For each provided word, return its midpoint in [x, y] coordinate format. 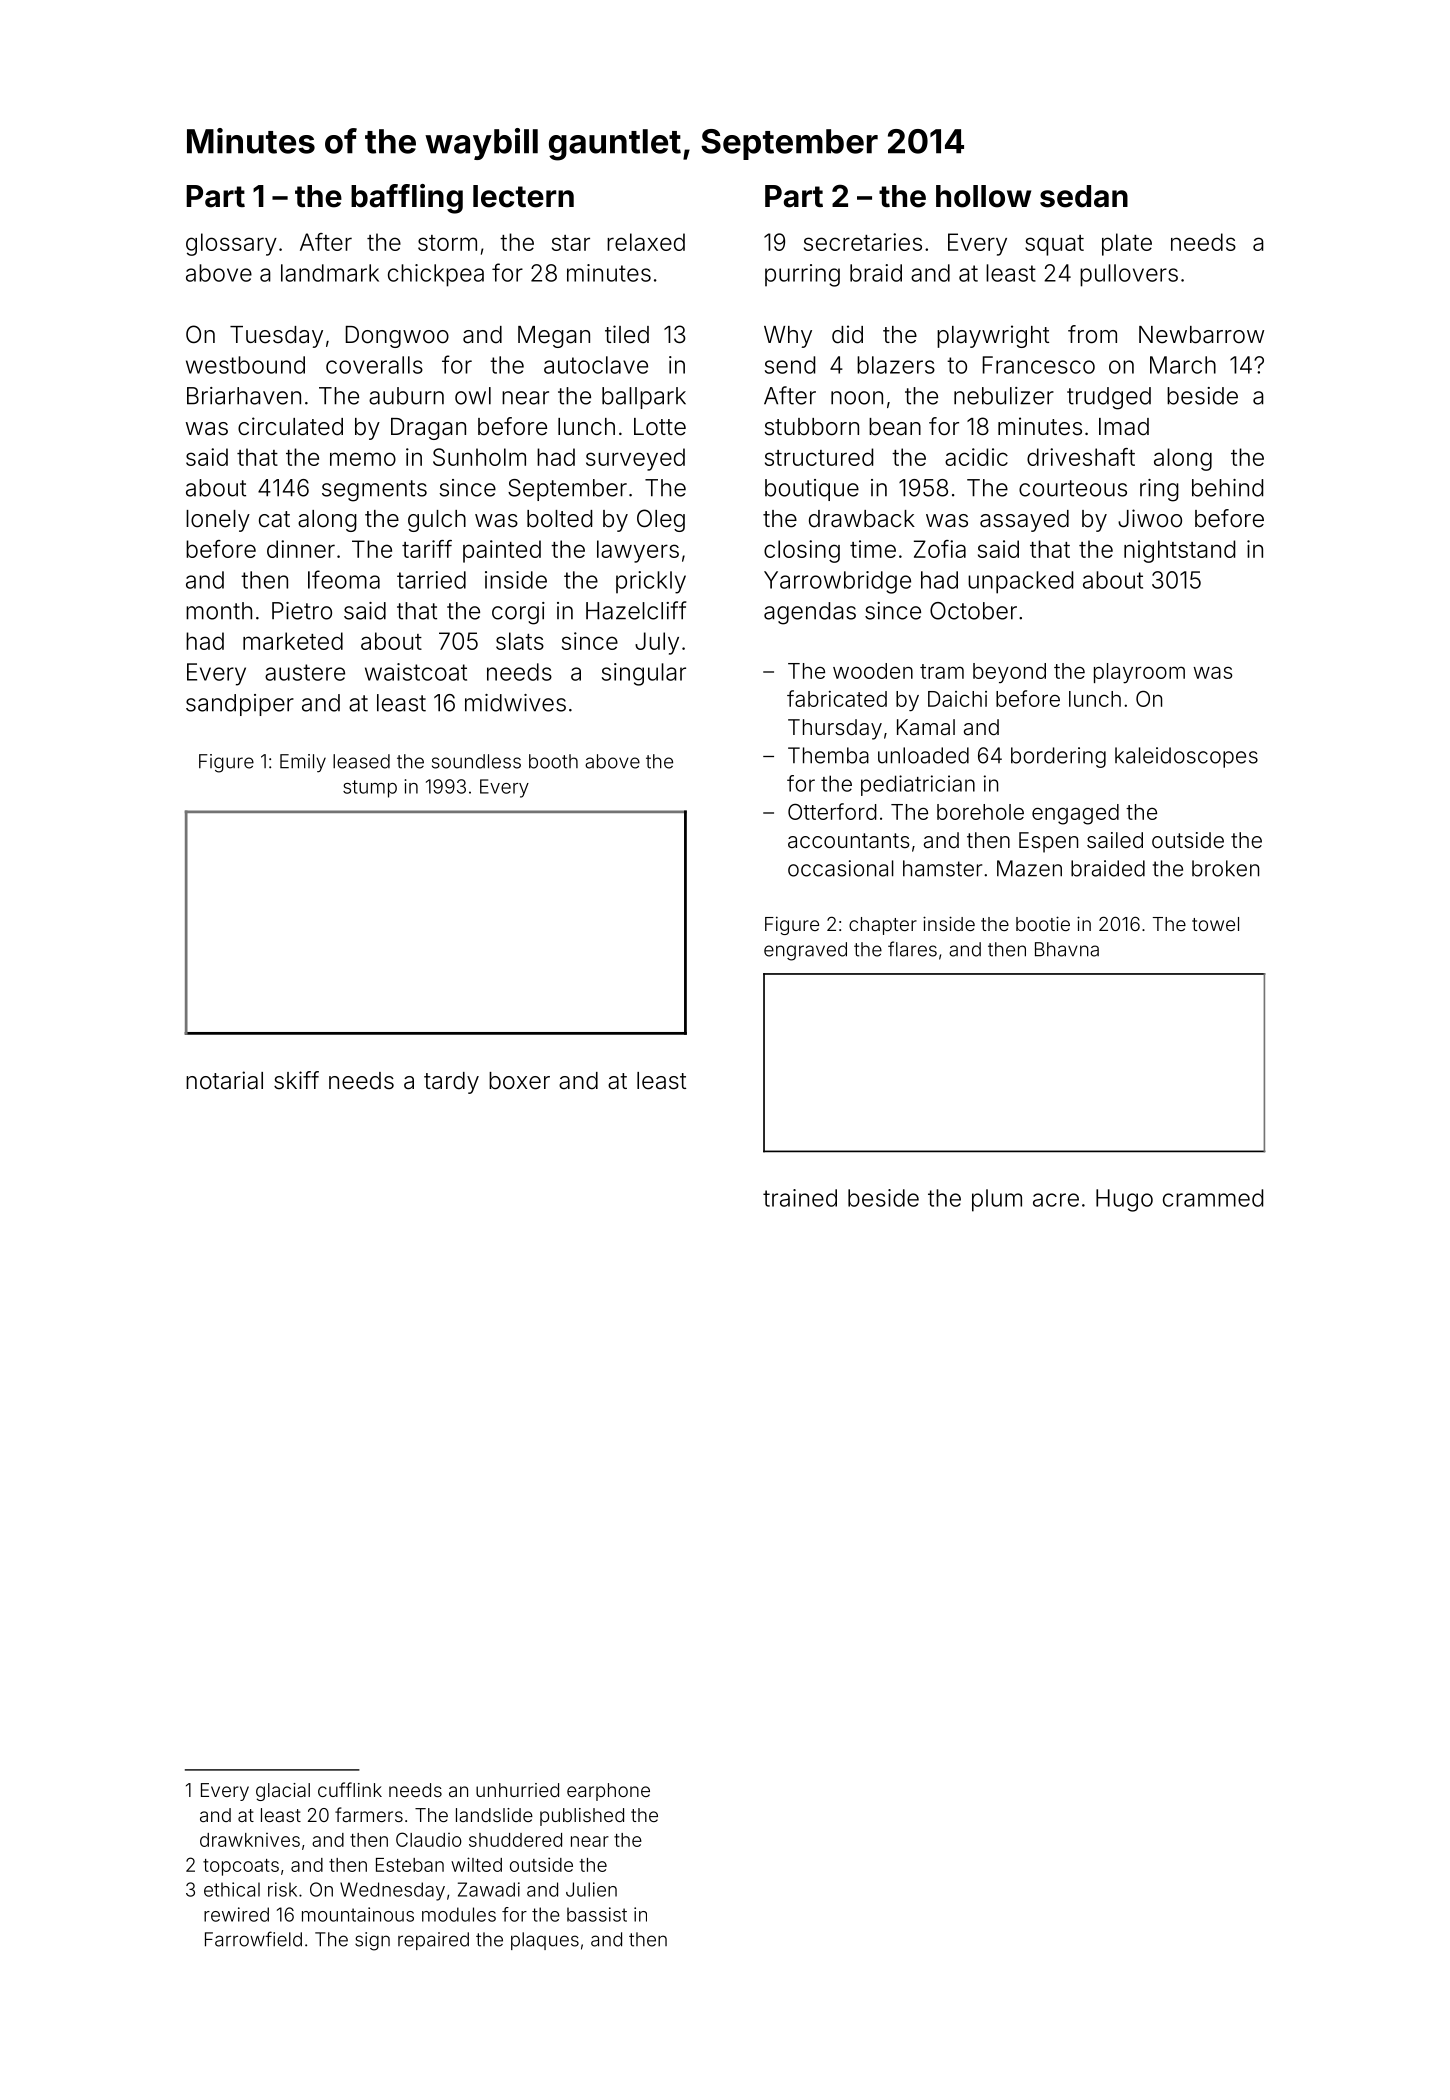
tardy [451, 1083]
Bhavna [1067, 949]
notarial [224, 1080]
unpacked [1020, 582]
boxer [519, 1081]
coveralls [374, 365]
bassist [597, 1914]
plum [997, 1200]
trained [800, 1198]
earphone [608, 1792]
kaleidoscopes [1186, 757]
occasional [841, 868]
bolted [559, 519]
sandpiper [240, 705]
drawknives [250, 1840]
